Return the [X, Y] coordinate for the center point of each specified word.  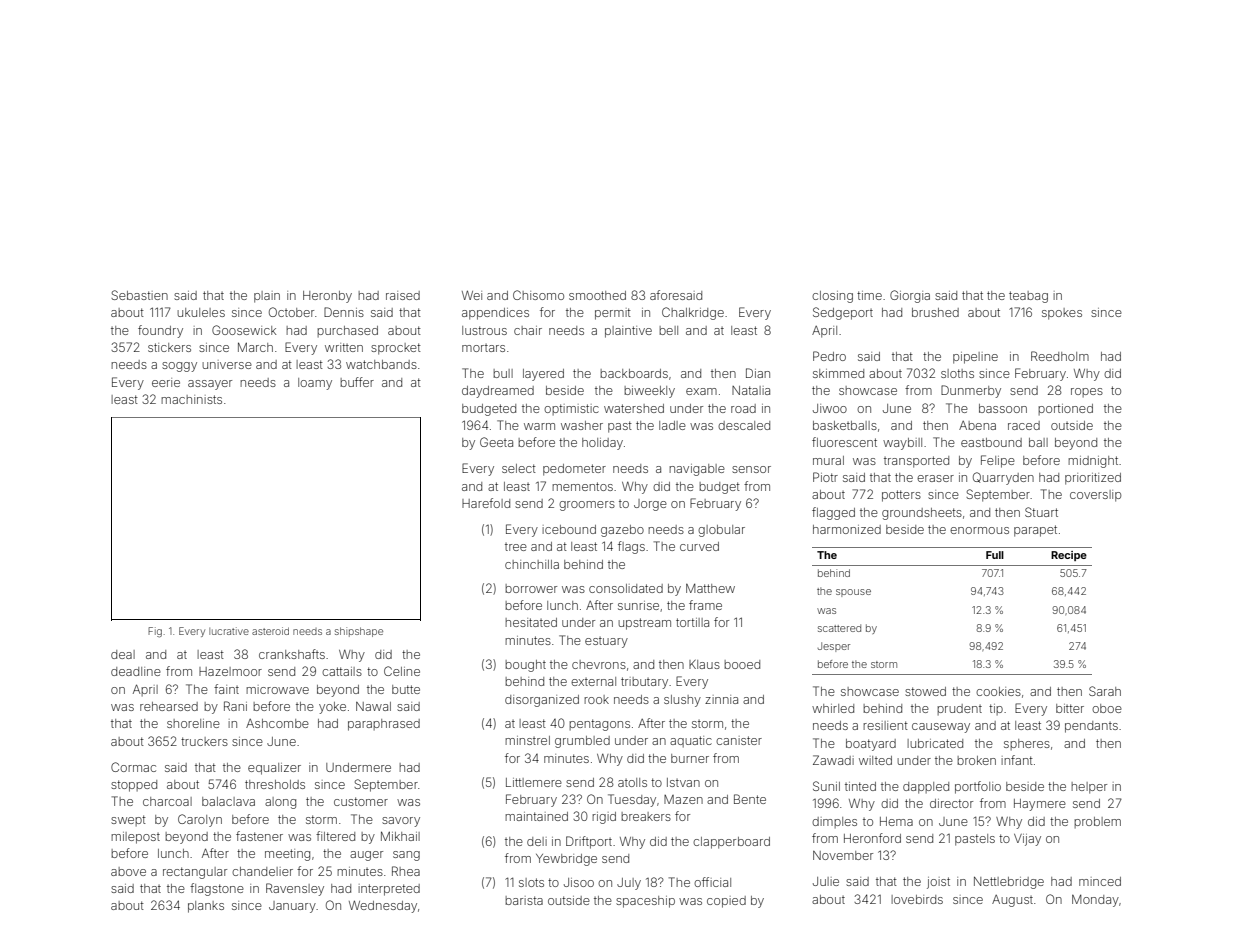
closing [832, 297]
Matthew [710, 588]
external [593, 681]
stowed [925, 691]
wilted [875, 760]
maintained [536, 816]
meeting [287, 855]
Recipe [1069, 556]
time [869, 295]
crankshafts [292, 654]
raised [403, 295]
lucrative [229, 631]
